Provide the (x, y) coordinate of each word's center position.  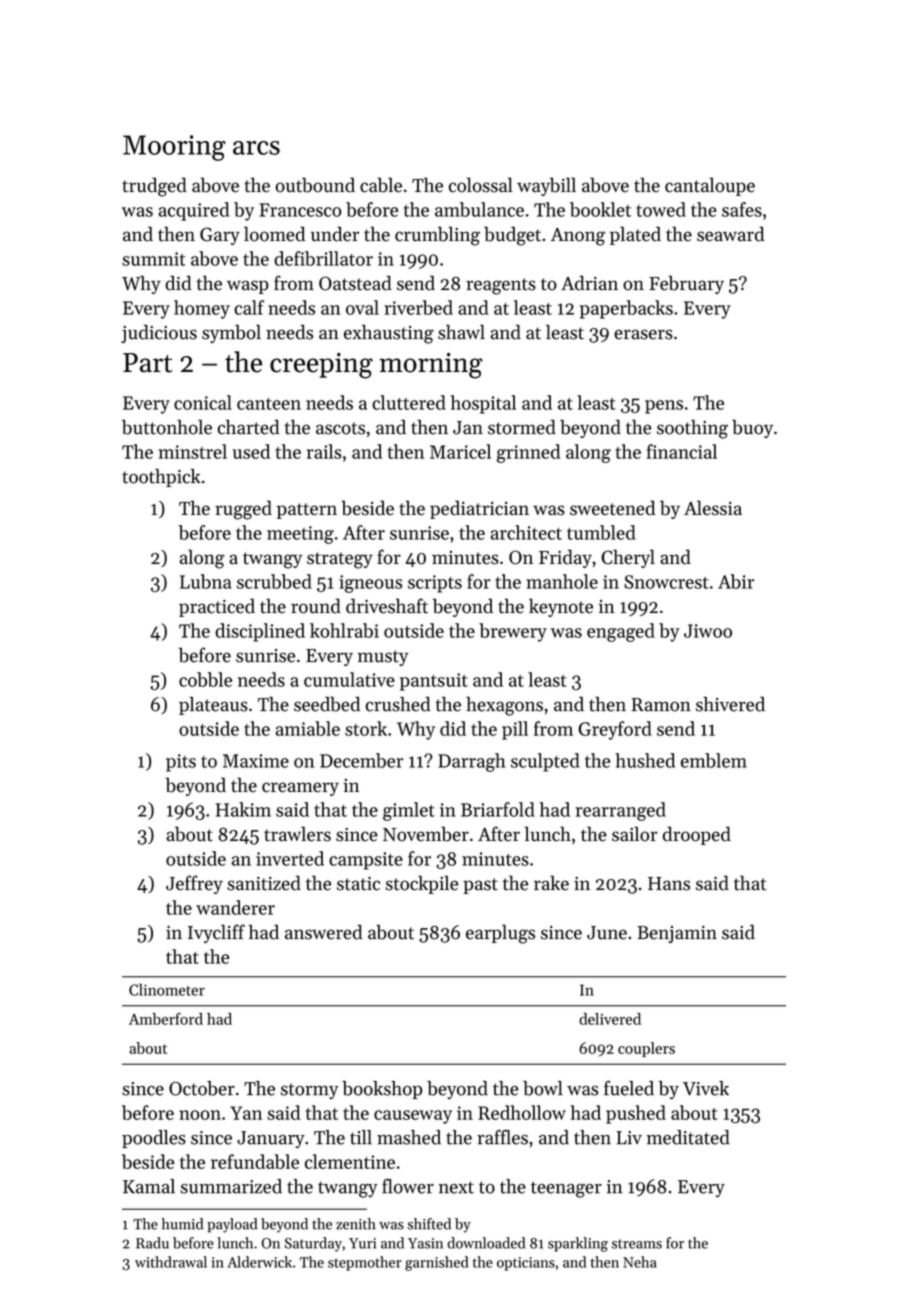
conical (203, 402)
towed (661, 209)
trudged (154, 187)
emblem (714, 760)
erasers (643, 334)
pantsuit (434, 682)
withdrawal (171, 1262)
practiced (217, 607)
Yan (246, 1113)
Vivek (706, 1088)
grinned (528, 453)
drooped (697, 835)
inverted (290, 858)
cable (381, 185)
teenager (566, 1189)
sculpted (545, 762)
